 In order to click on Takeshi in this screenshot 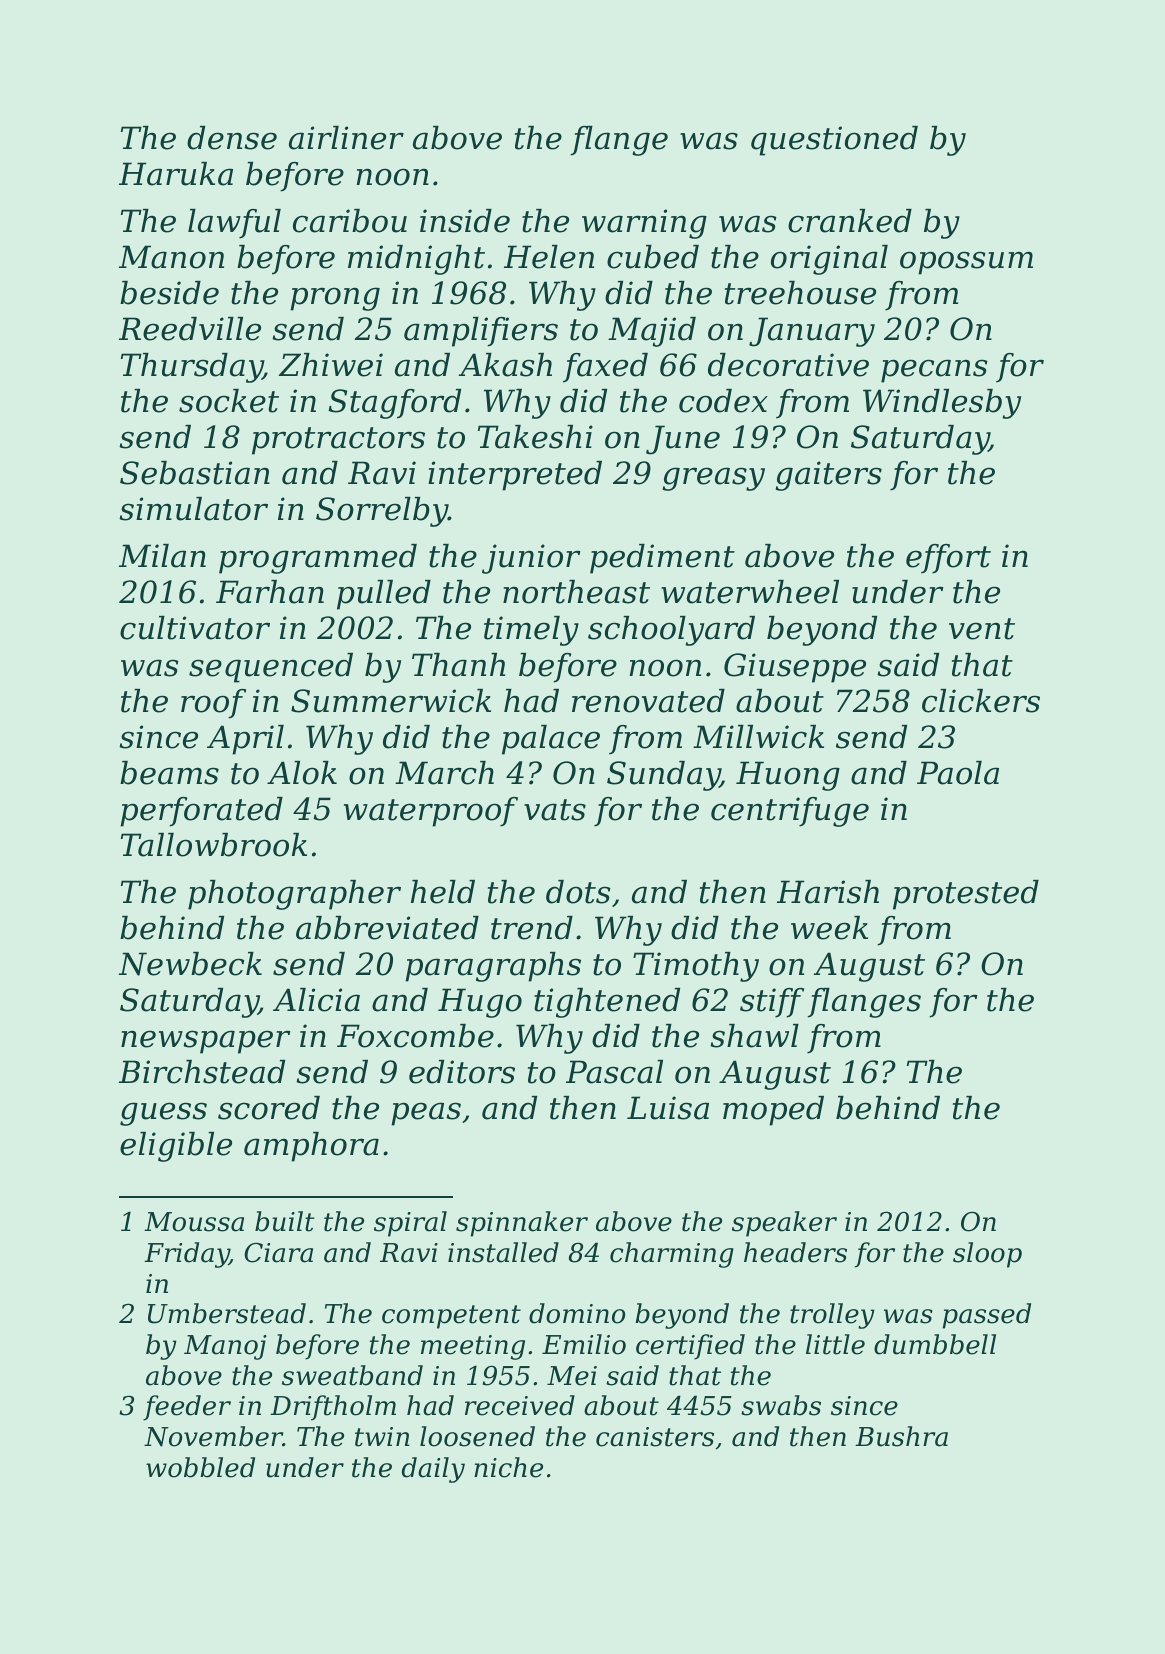, I will do `click(535, 437)`.
